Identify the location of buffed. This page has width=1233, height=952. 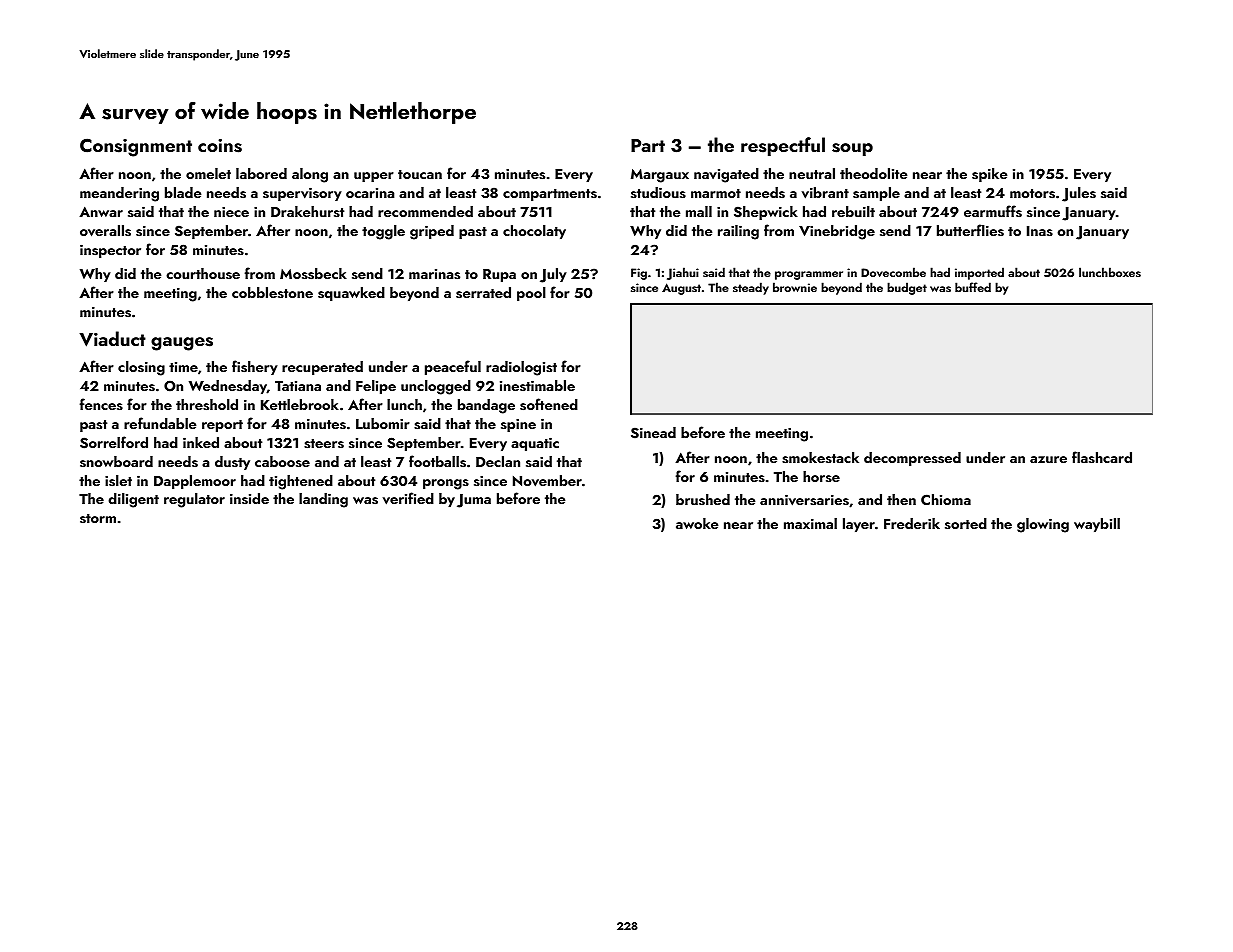
(973, 287).
